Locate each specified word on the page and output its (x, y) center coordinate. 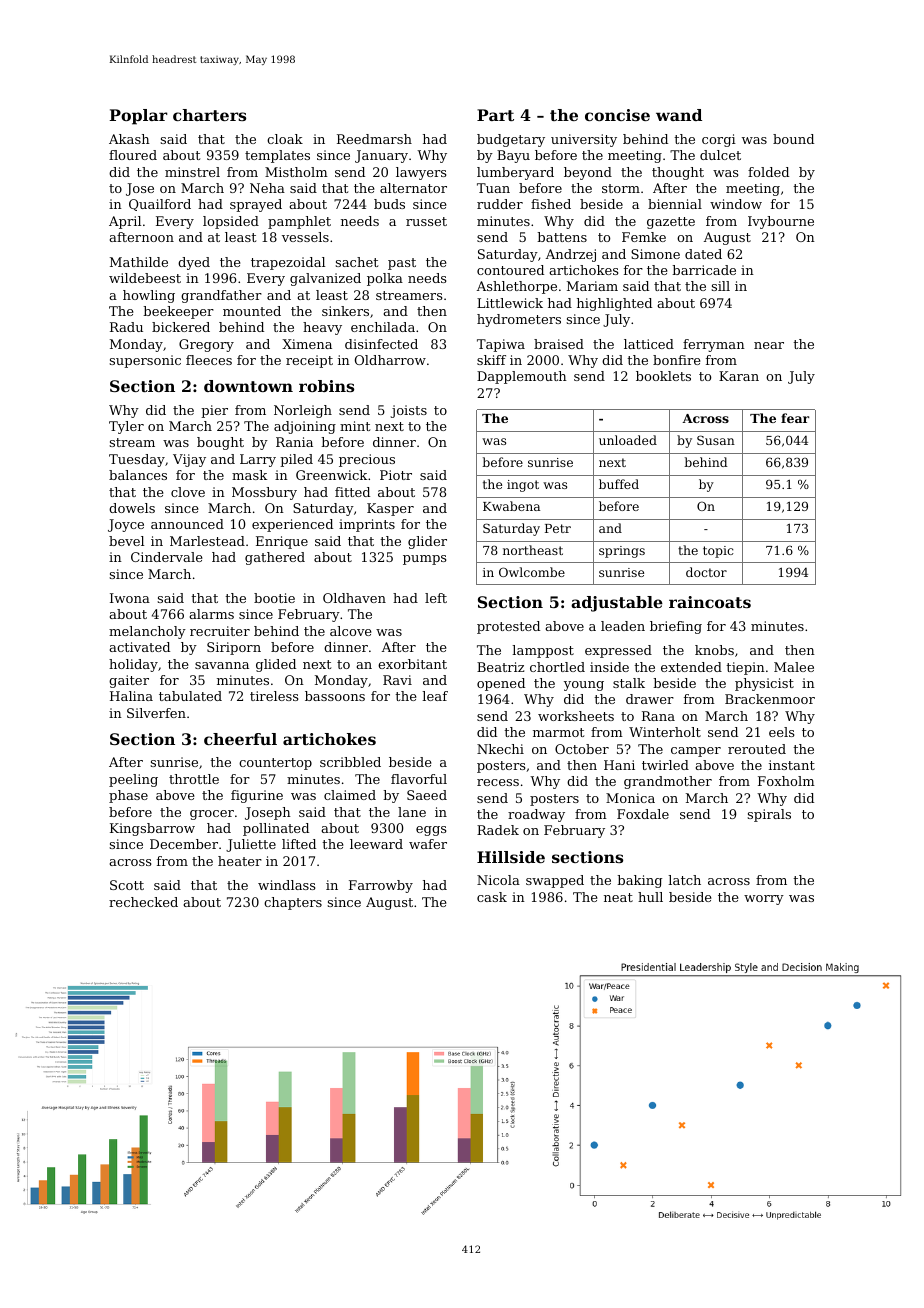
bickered (181, 327)
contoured (510, 270)
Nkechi (500, 749)
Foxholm (786, 781)
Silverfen (156, 713)
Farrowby (381, 886)
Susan (716, 440)
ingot (523, 486)
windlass (287, 885)
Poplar (139, 117)
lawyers (421, 173)
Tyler (126, 427)
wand (679, 115)
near (769, 345)
